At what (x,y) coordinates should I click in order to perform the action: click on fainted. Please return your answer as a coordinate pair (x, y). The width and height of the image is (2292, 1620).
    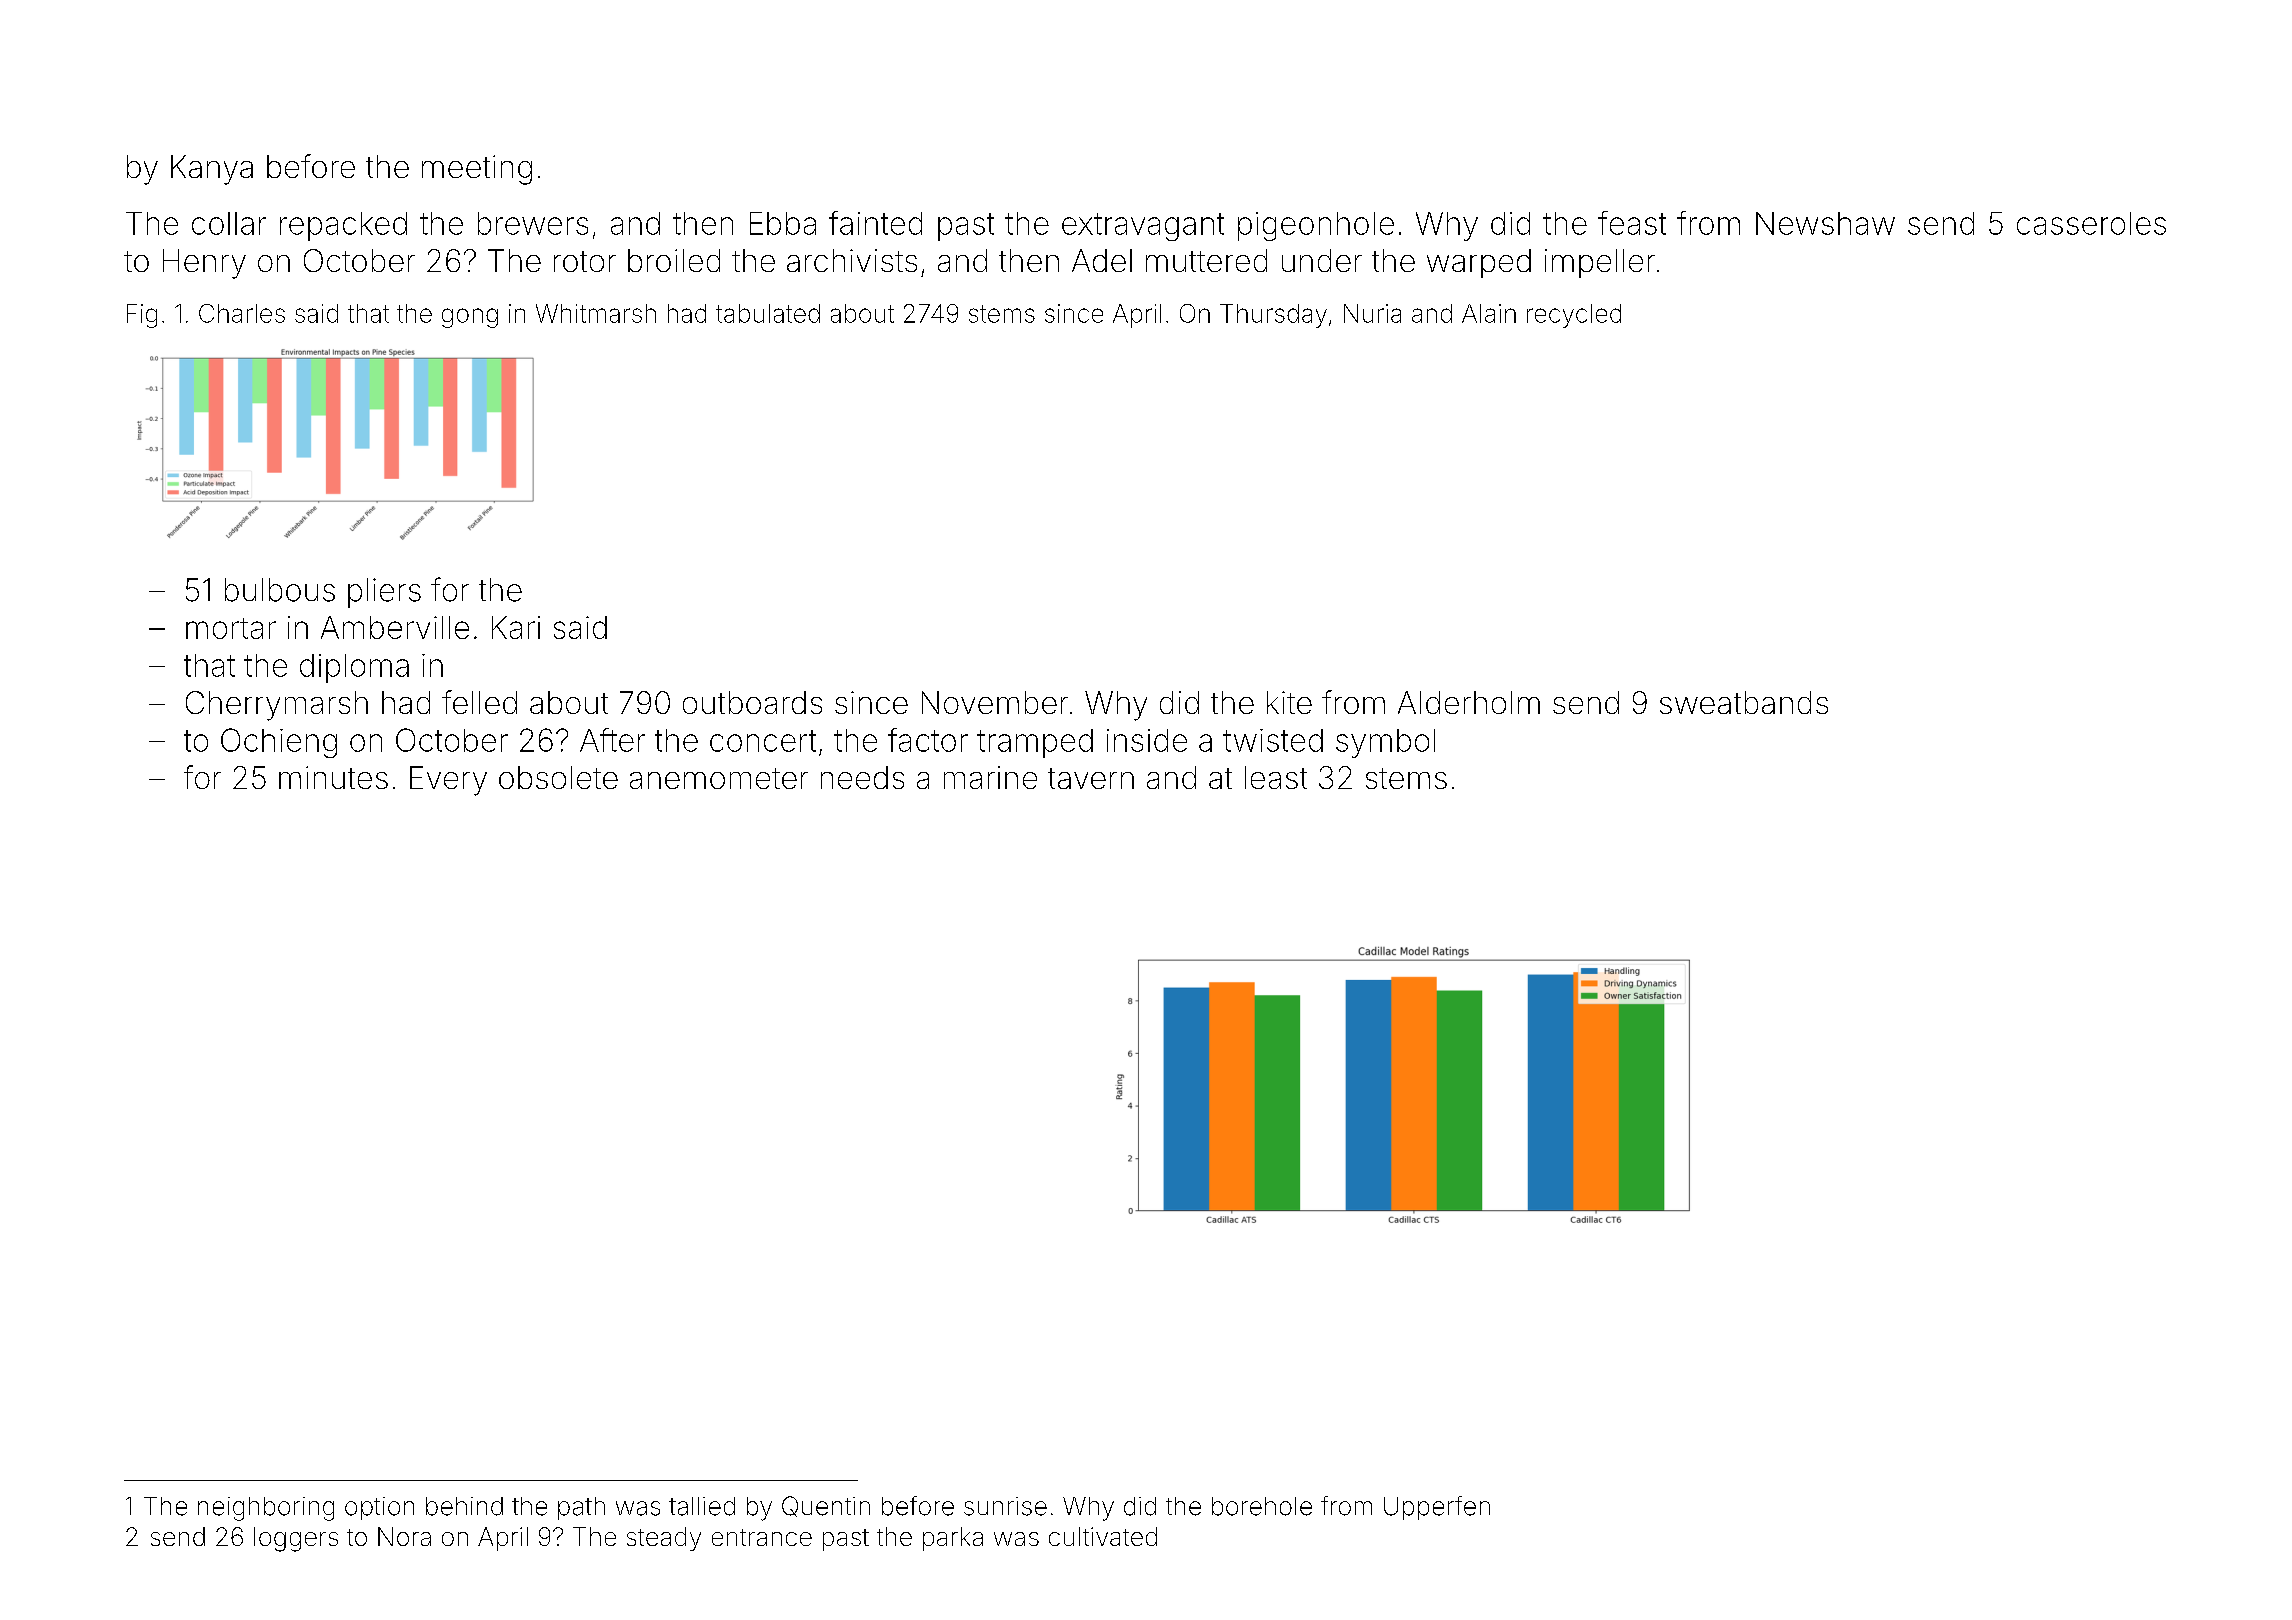
    Looking at the image, I should click on (875, 223).
